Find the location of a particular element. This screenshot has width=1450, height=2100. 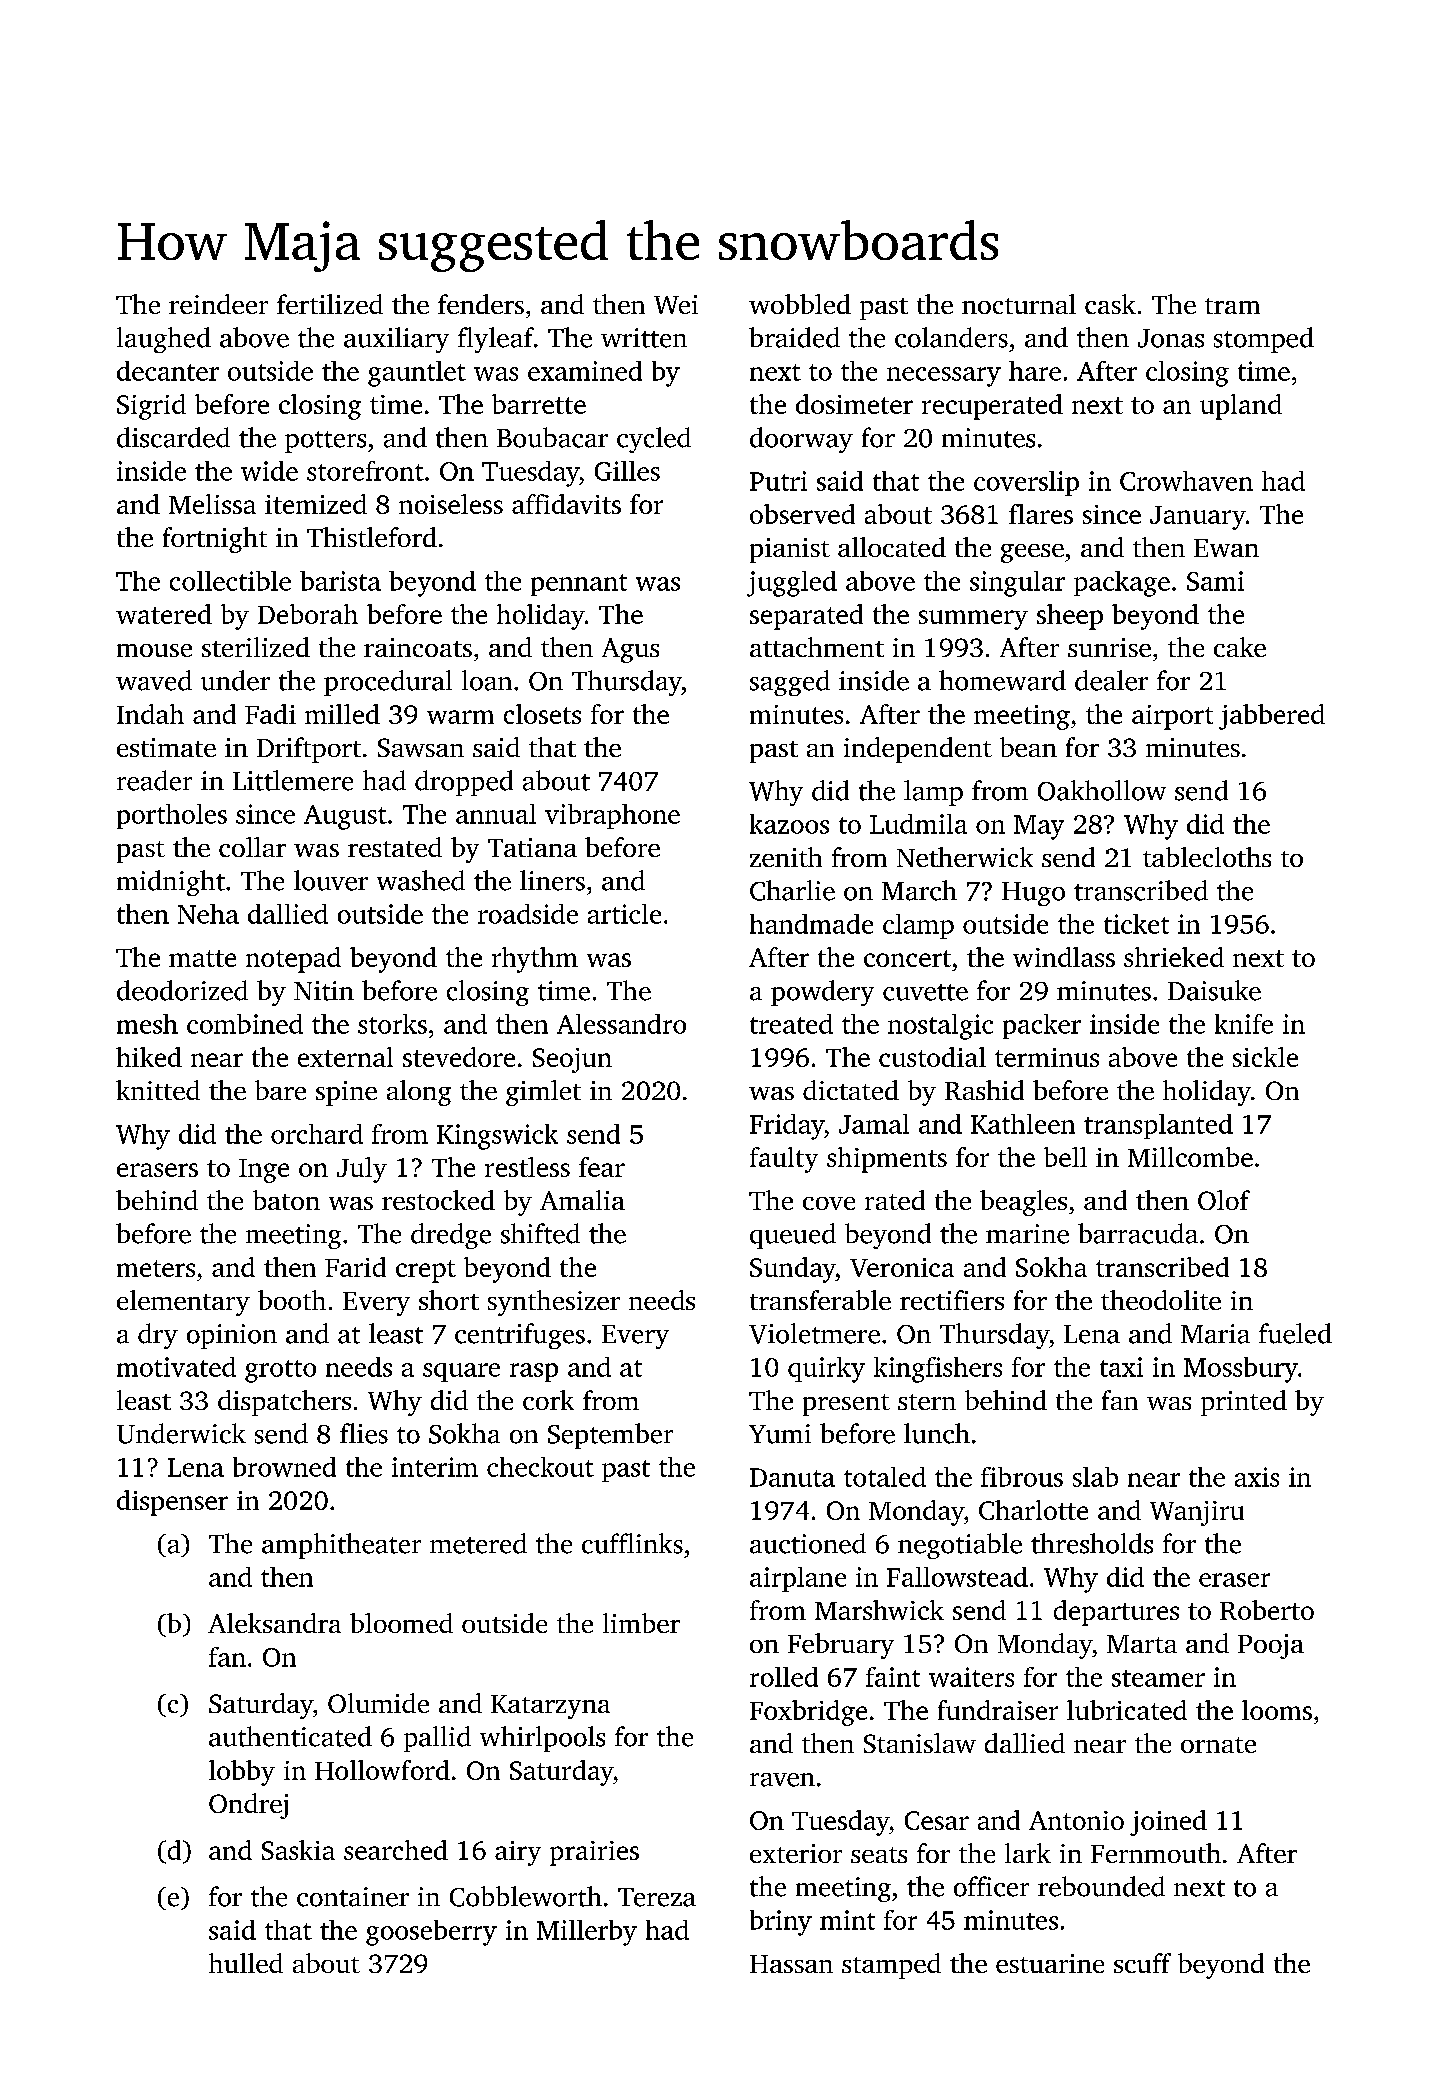

sickle is located at coordinates (1265, 1057).
